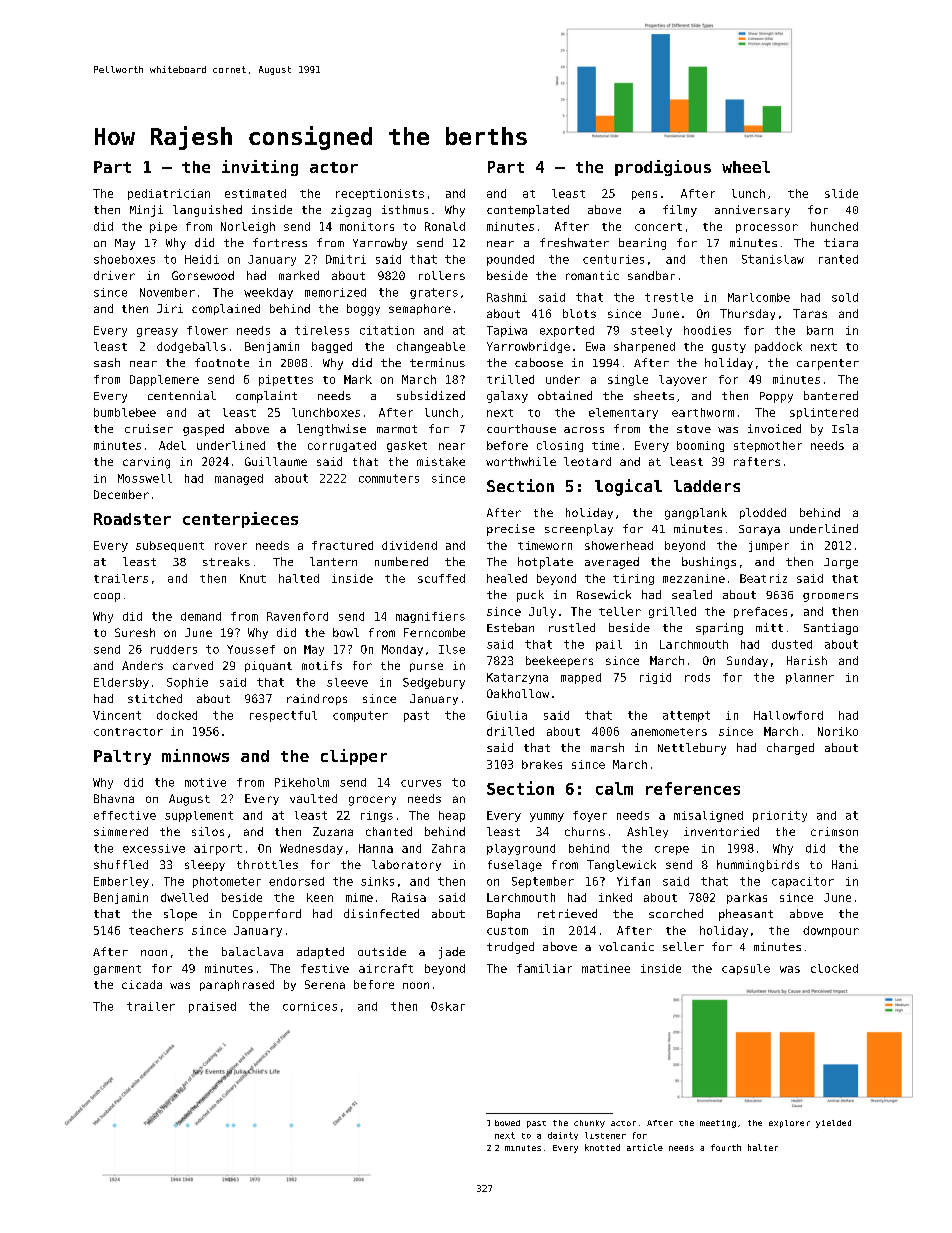  Describe the element at coordinates (547, 817) in the screenshot. I see `yummy` at that location.
